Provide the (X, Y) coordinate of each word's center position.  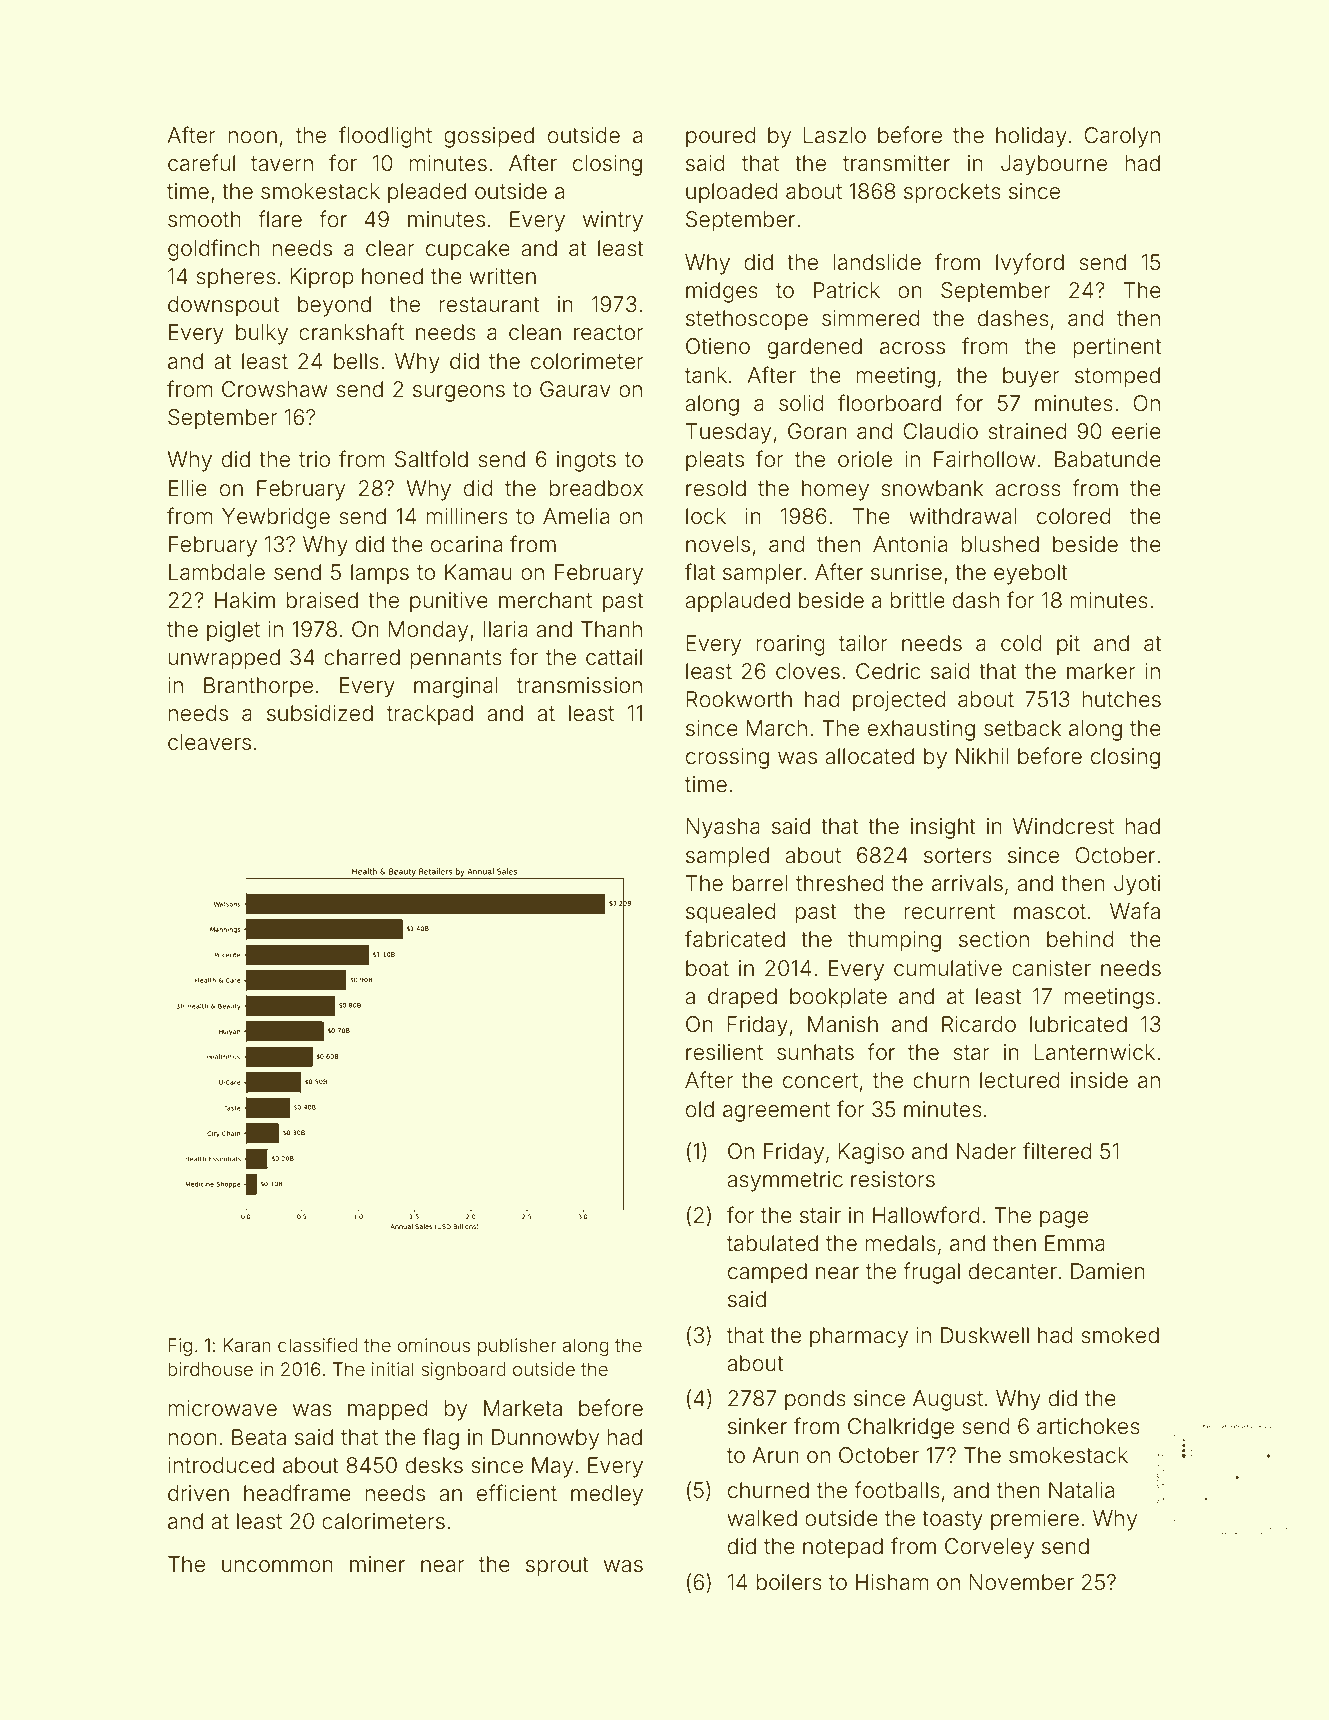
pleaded (427, 193)
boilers (789, 1582)
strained (1027, 431)
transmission (579, 685)
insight (943, 828)
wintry (613, 221)
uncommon (277, 1566)
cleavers (209, 742)
